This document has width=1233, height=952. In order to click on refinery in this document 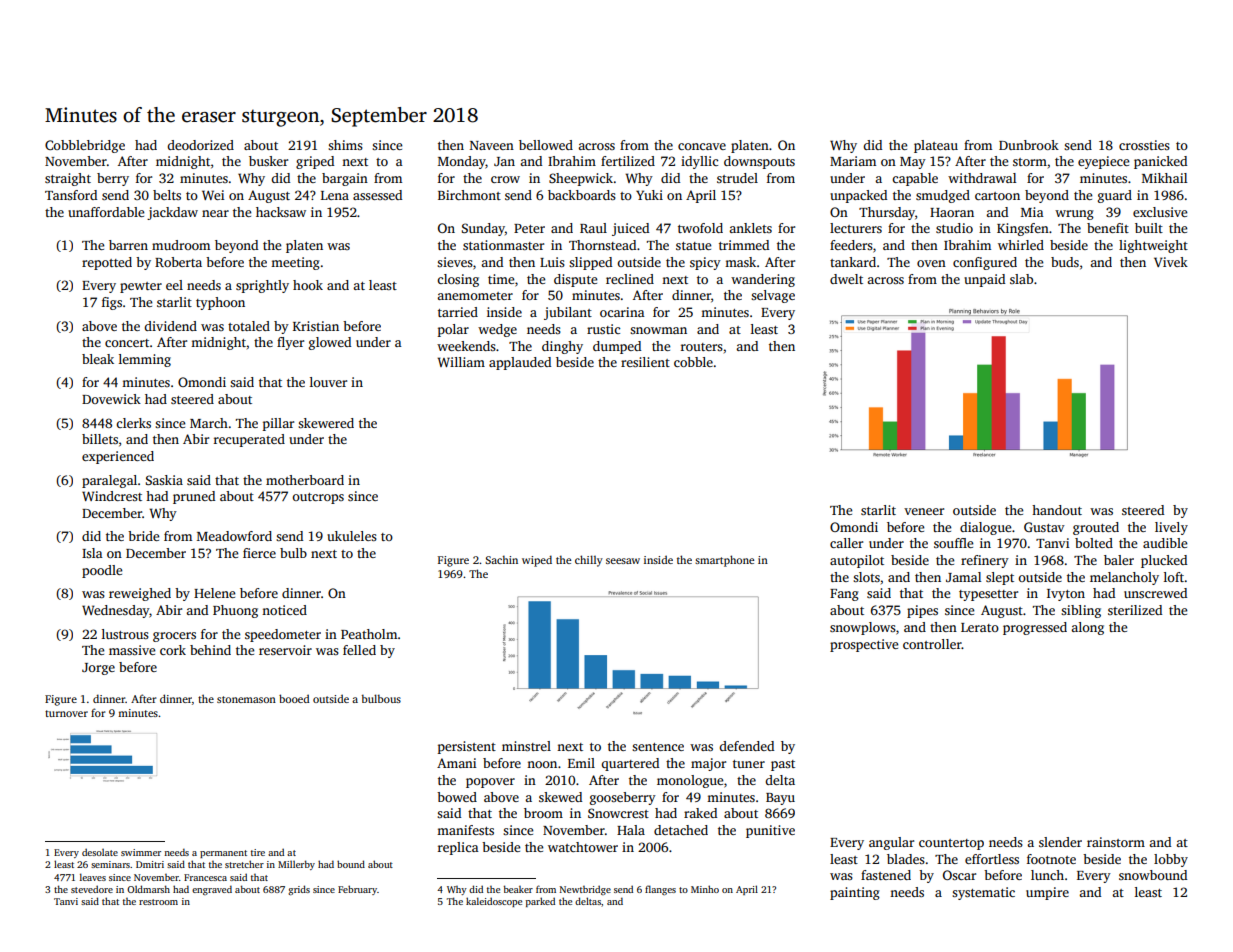, I will do `click(985, 561)`.
